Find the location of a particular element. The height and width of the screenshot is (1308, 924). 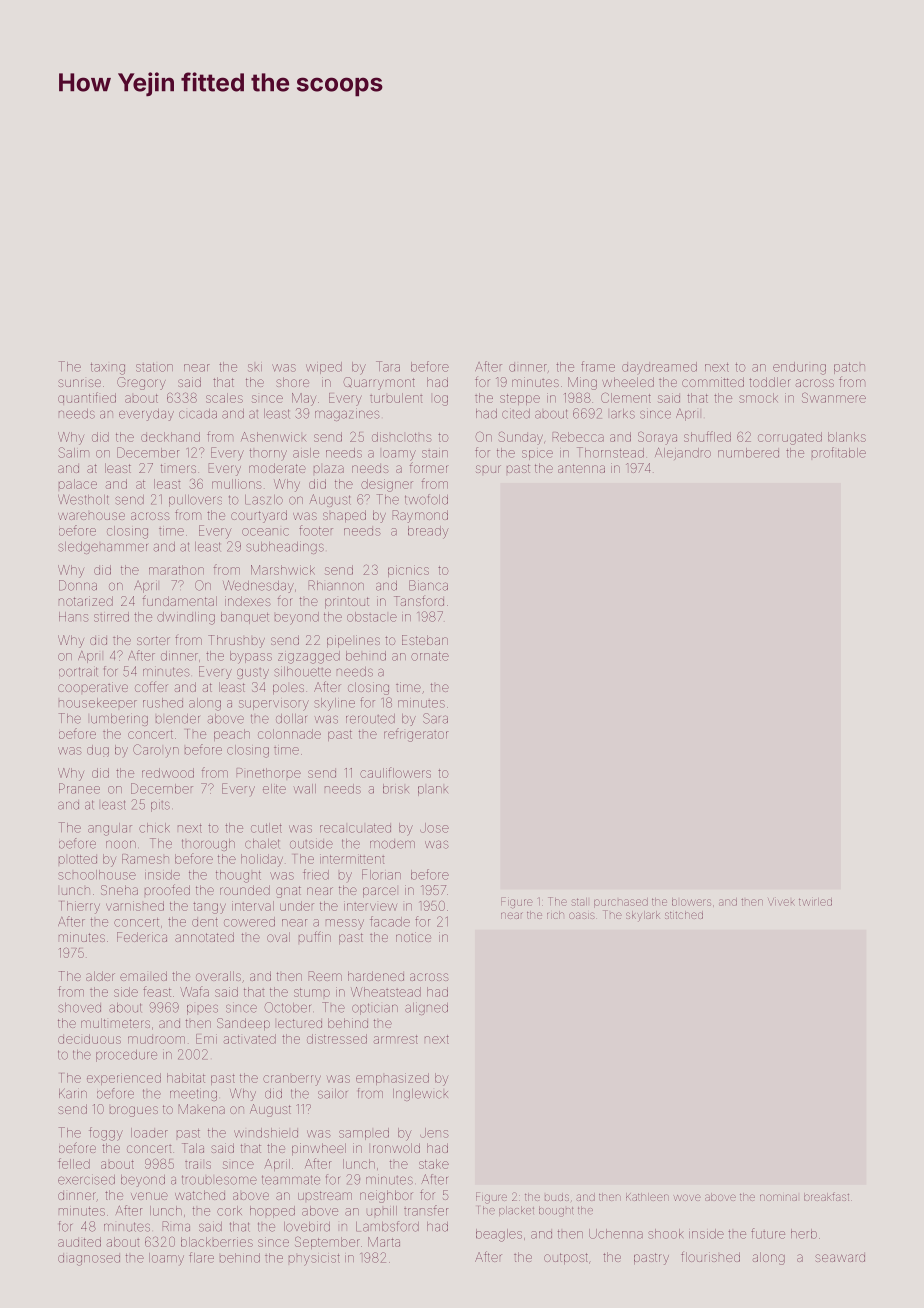

profitable is located at coordinates (839, 452).
